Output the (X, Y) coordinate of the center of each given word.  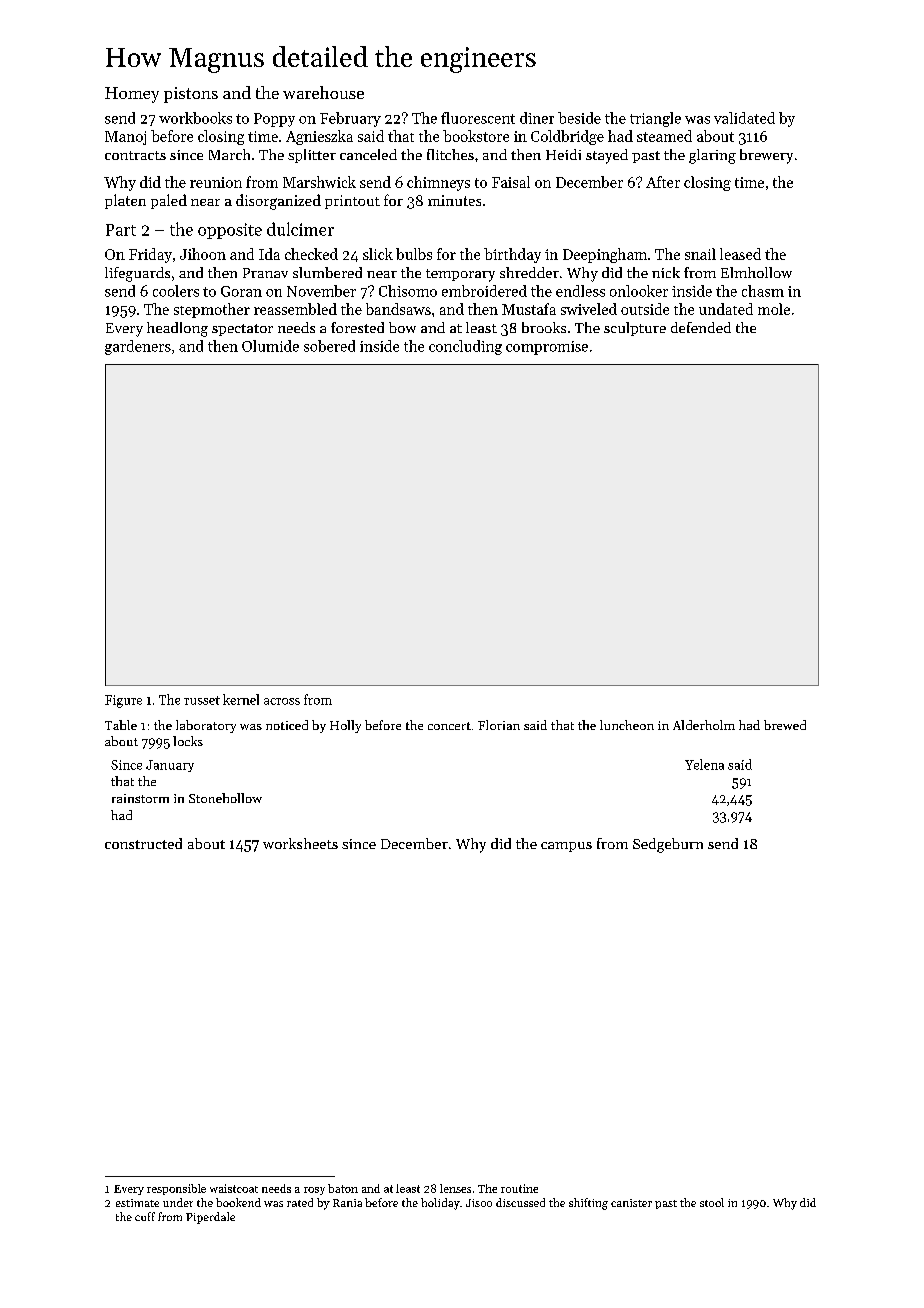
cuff (145, 1216)
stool (712, 1202)
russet (202, 700)
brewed (785, 725)
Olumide (270, 346)
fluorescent (478, 118)
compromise (547, 348)
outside (645, 309)
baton (343, 1188)
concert (449, 726)
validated (744, 118)
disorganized (278, 202)
